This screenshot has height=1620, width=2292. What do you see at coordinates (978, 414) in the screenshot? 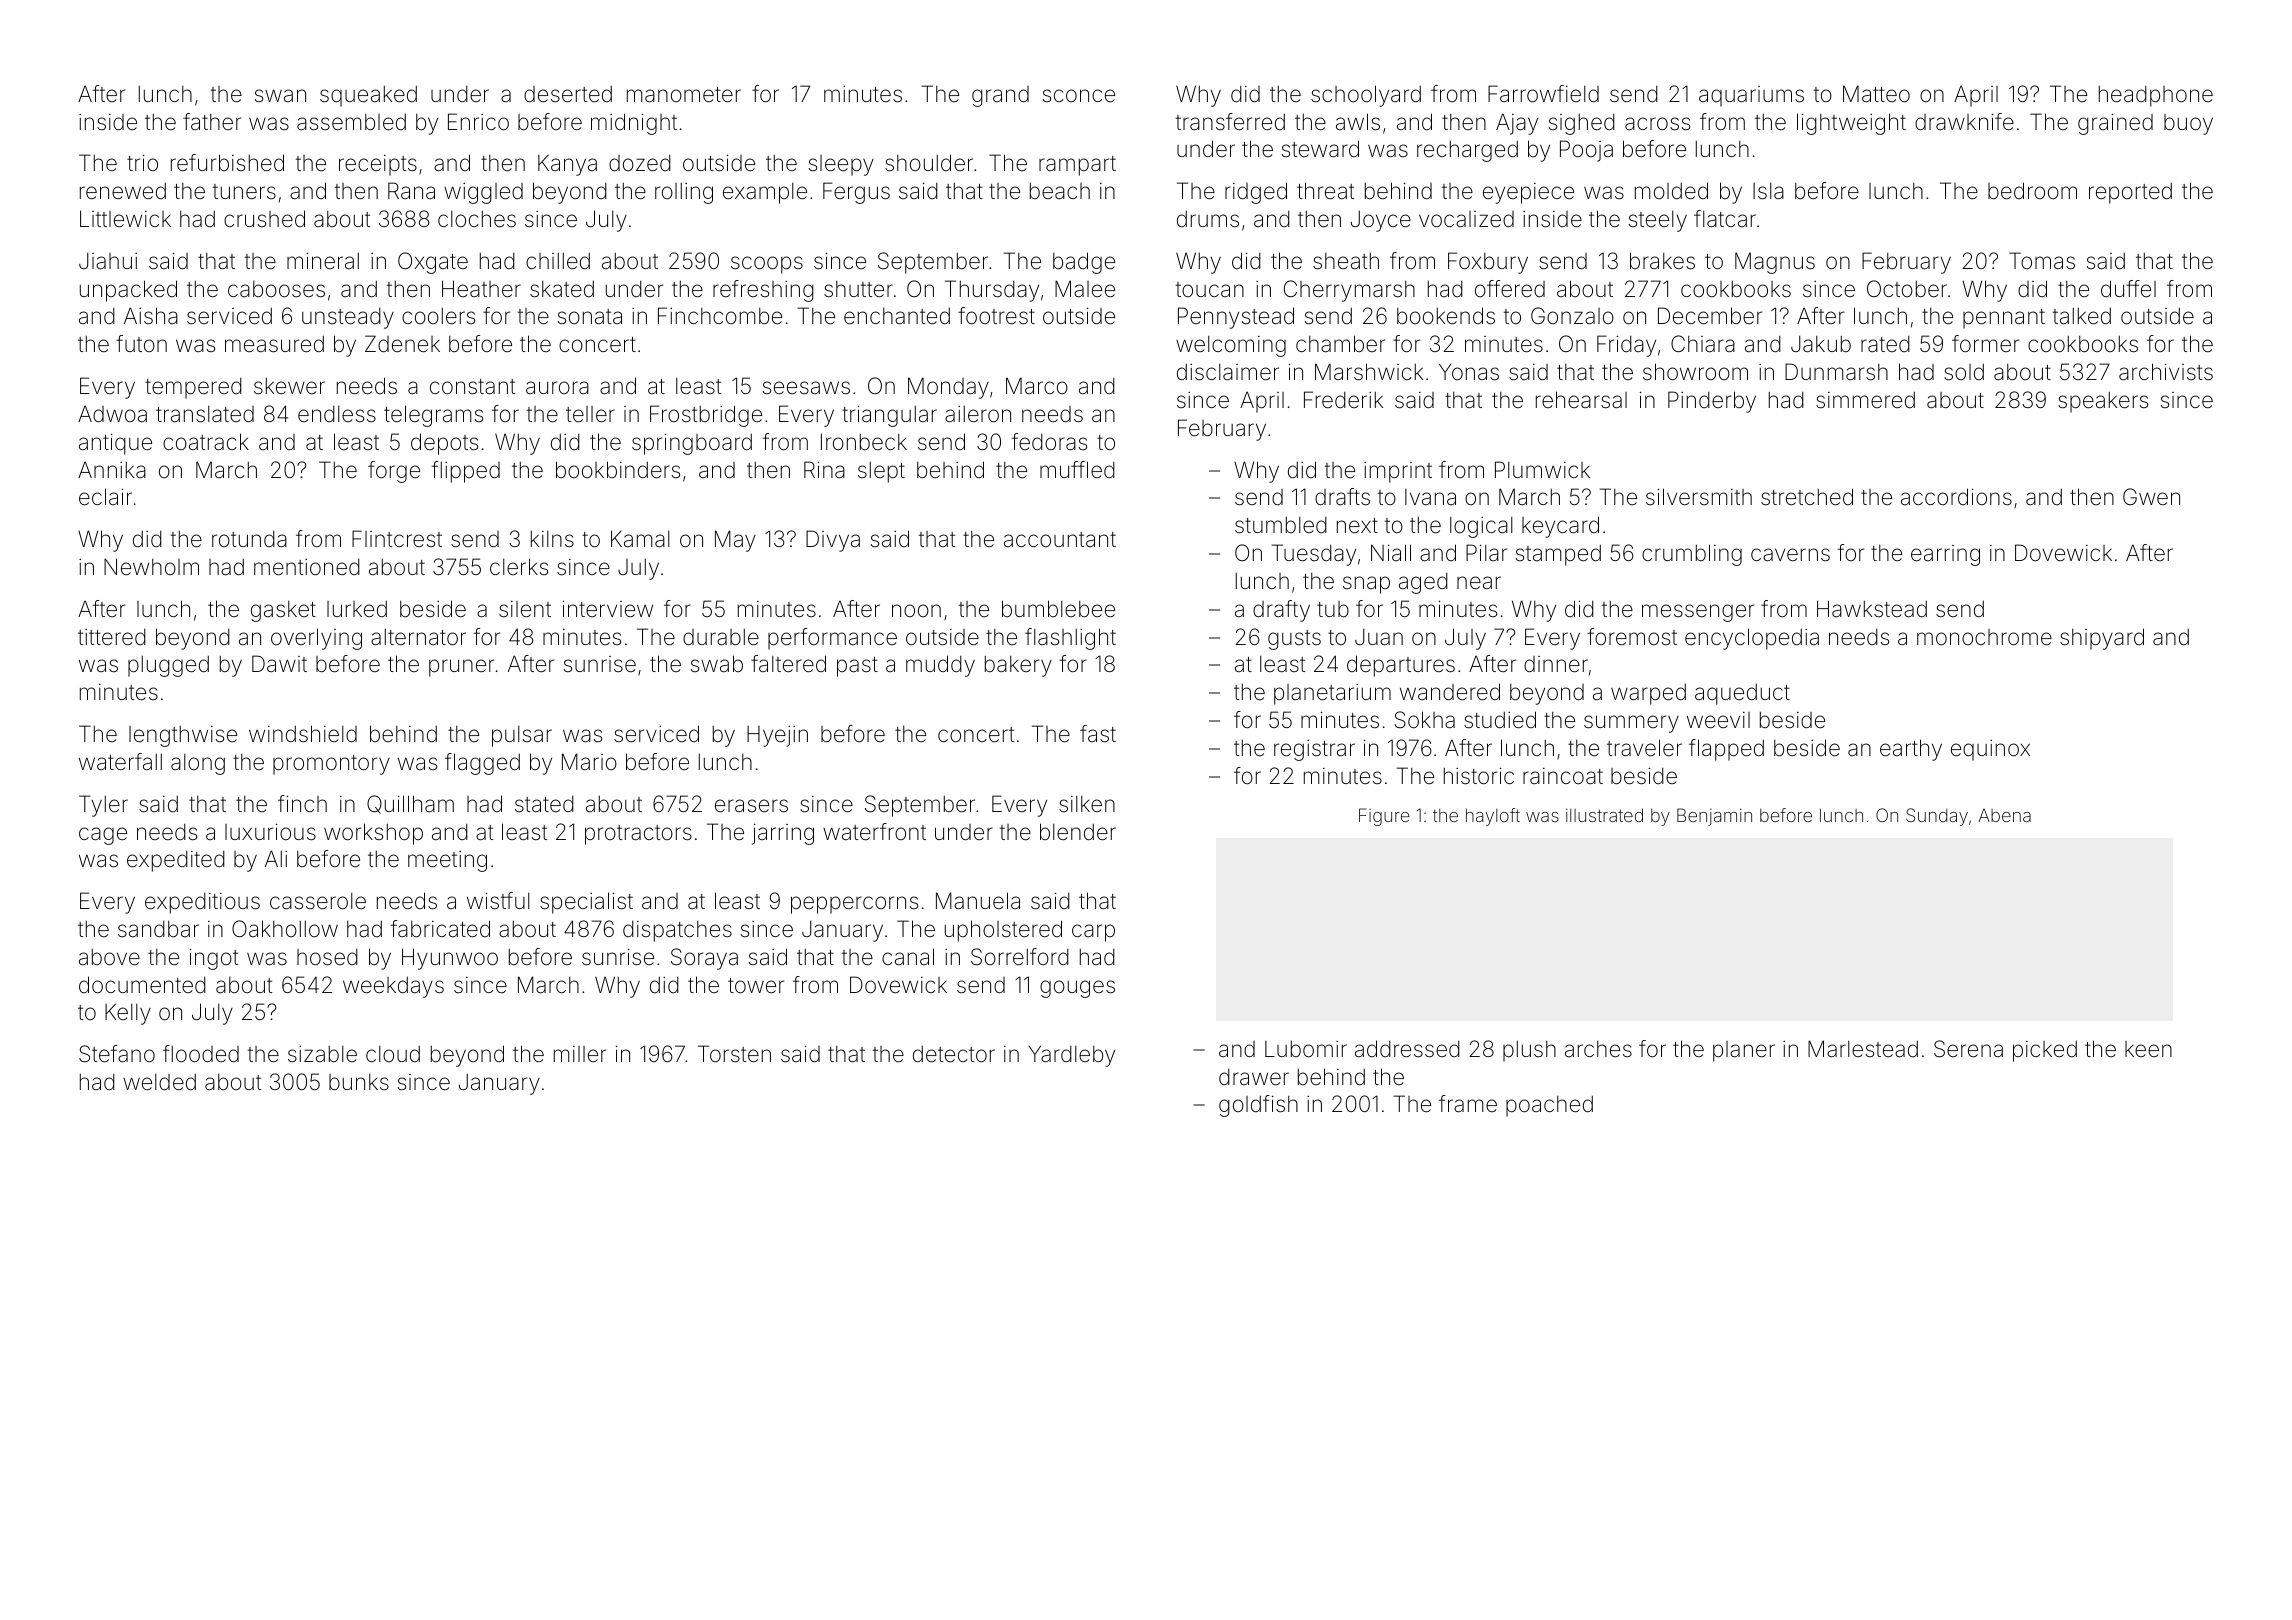
I see `aileron` at bounding box center [978, 414].
